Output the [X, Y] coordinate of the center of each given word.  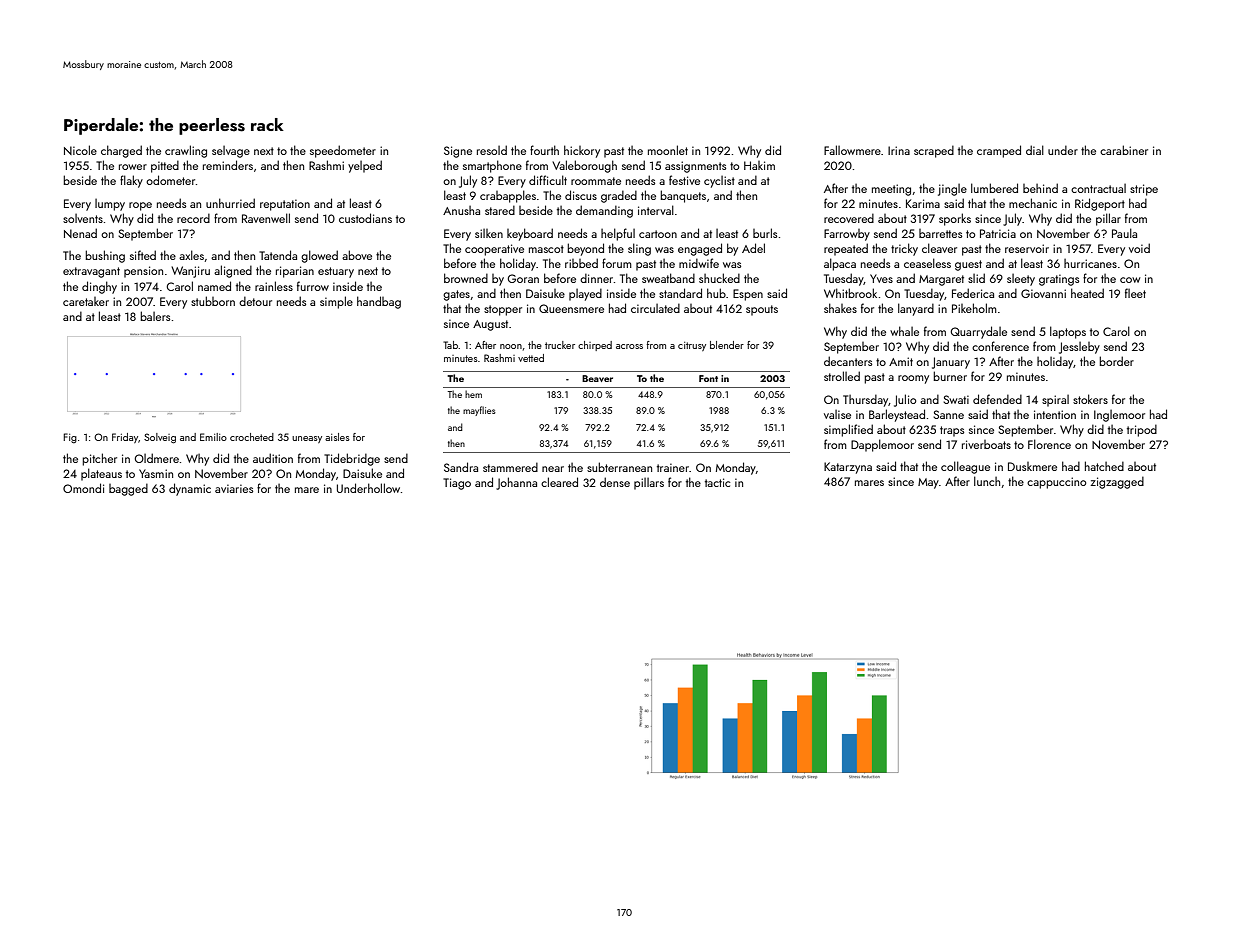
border [1116, 361]
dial [1035, 150]
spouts [762, 310]
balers [155, 316]
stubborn [213, 301]
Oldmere [156, 458]
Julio [905, 400]
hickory [582, 151]
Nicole [80, 150]
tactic [717, 482]
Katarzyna [848, 468]
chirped [595, 346]
